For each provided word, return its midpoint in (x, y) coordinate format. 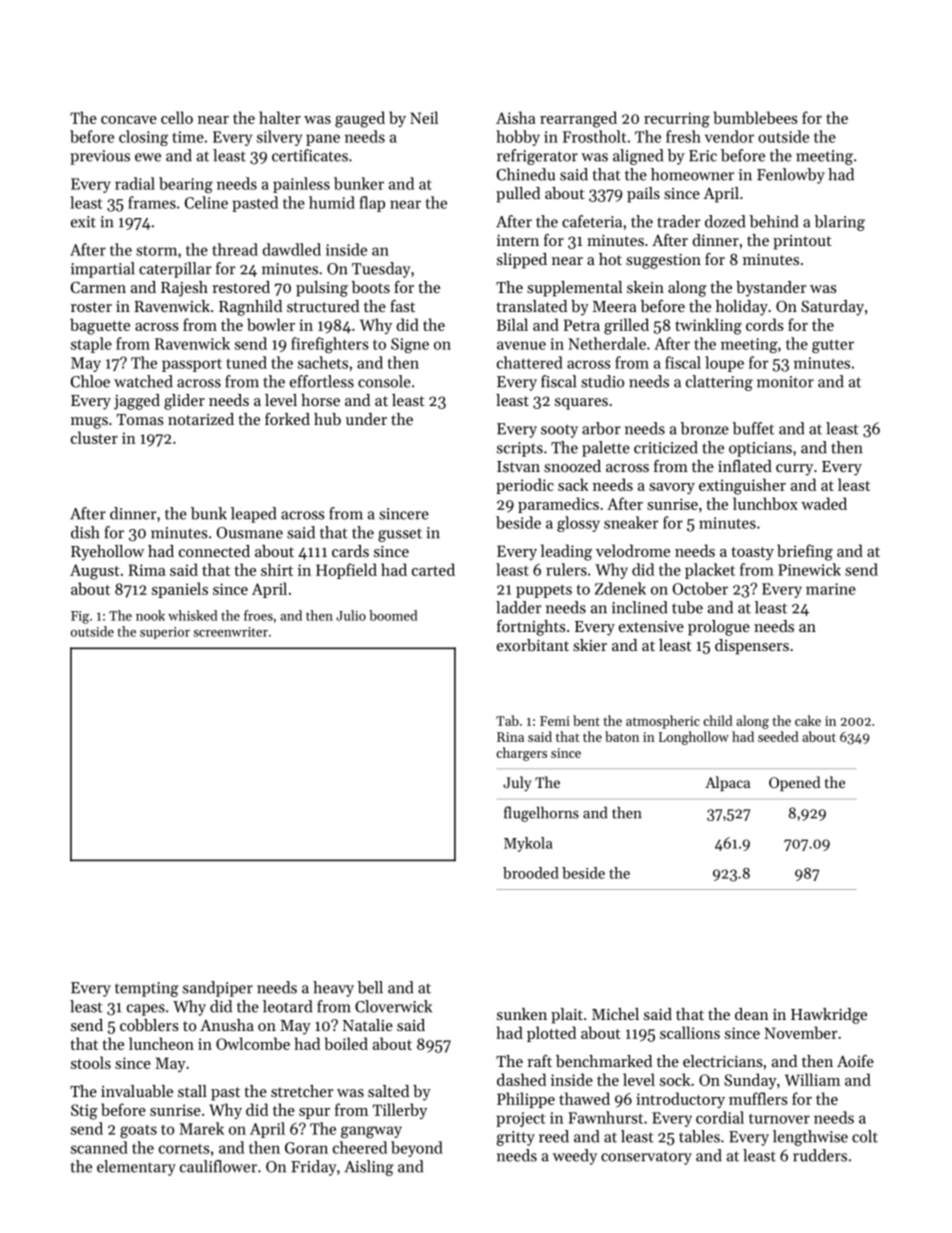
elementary (136, 1168)
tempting (147, 989)
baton (622, 736)
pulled (518, 195)
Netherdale (607, 343)
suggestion (663, 261)
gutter (833, 346)
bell (370, 987)
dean (752, 1014)
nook (150, 615)
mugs (89, 423)
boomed (393, 615)
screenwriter (231, 632)
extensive (651, 626)
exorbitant (533, 645)
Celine (206, 202)
